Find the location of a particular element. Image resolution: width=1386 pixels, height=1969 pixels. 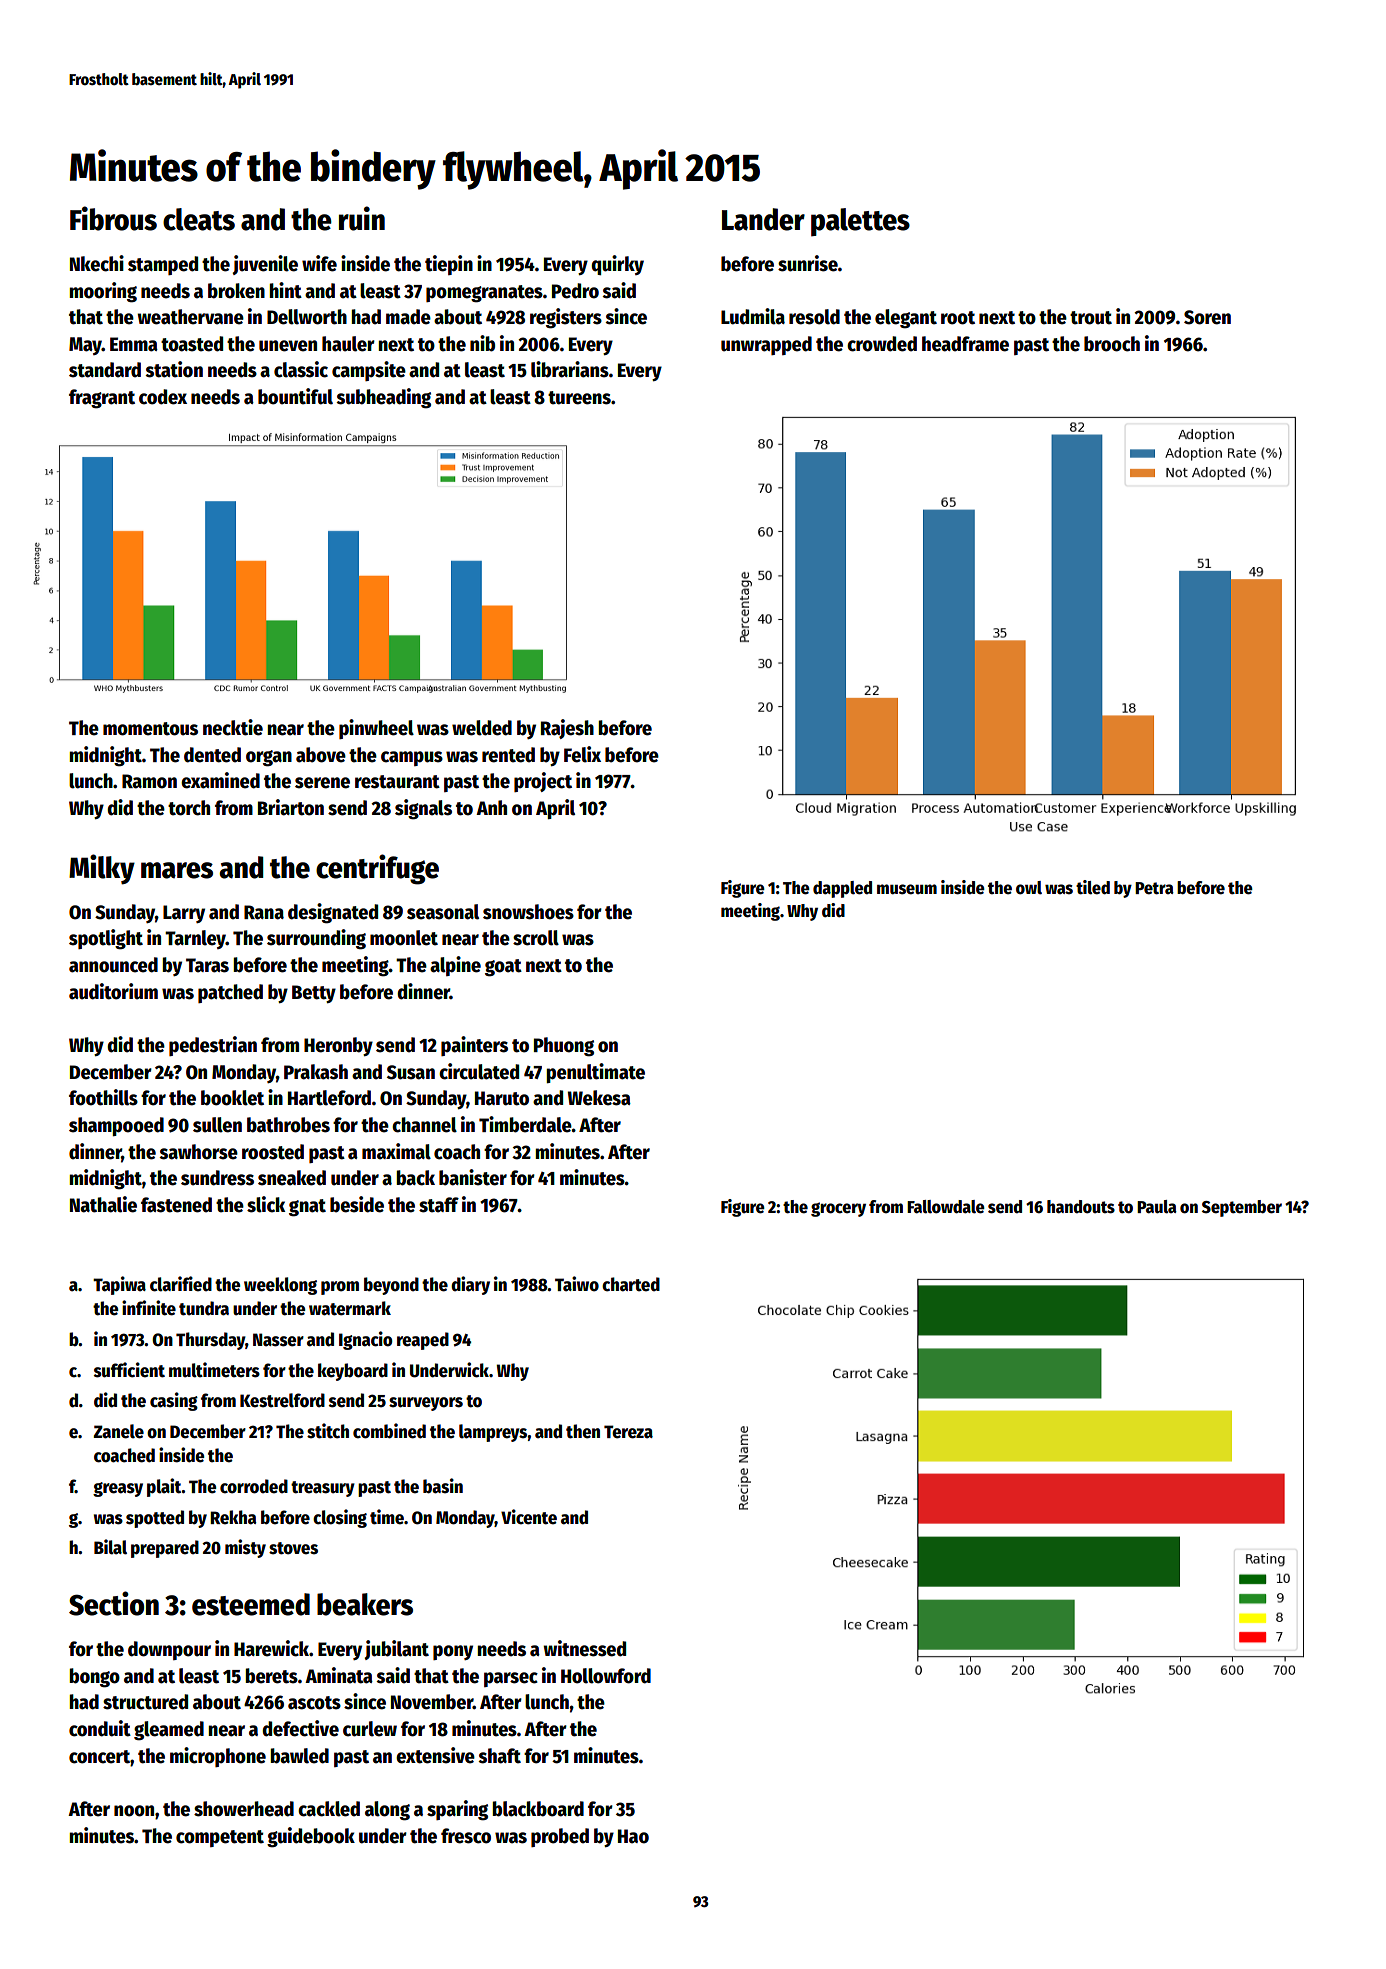

Betty is located at coordinates (314, 994).
